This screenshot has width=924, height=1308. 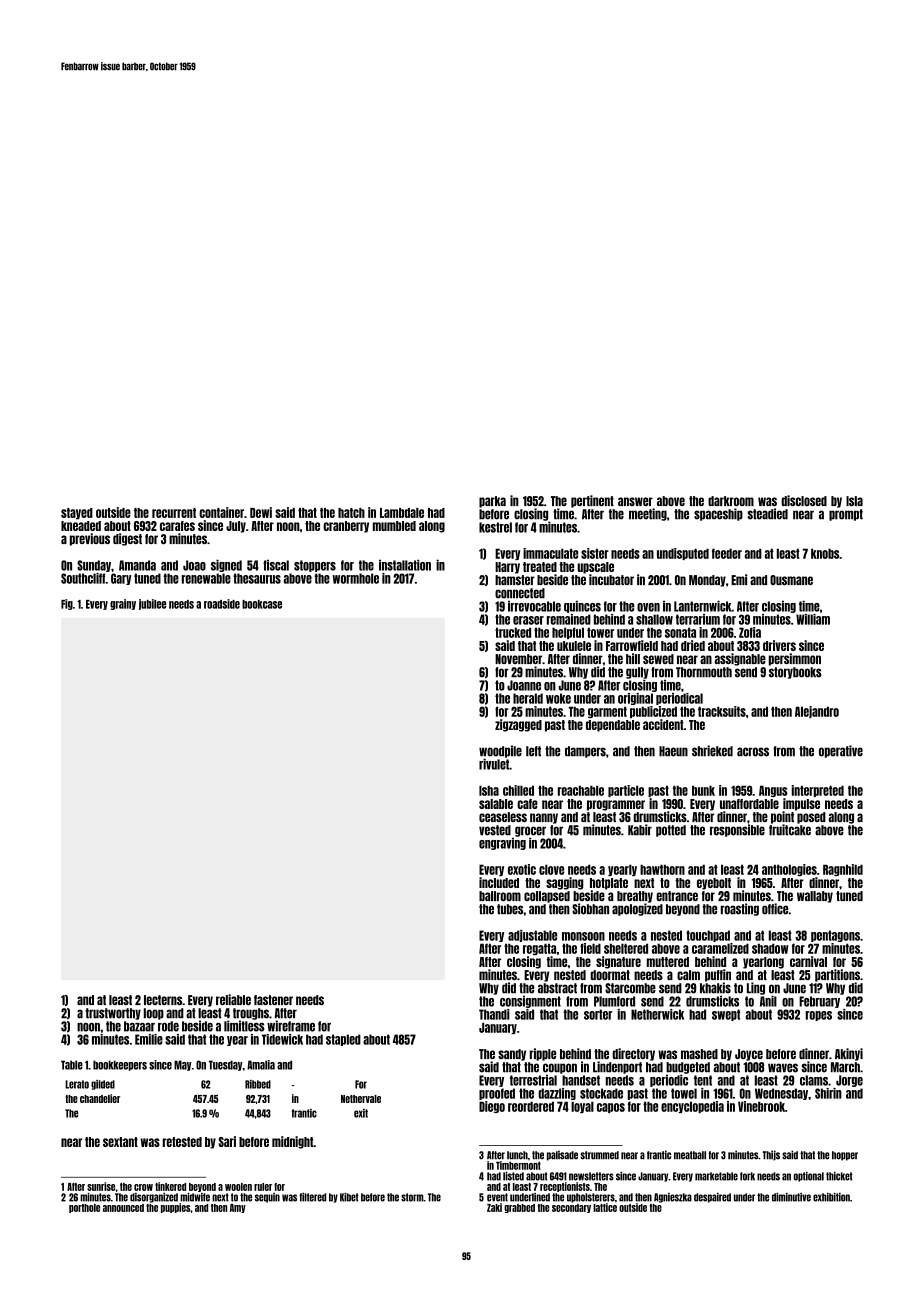 I want to click on sextant, so click(x=120, y=1142).
